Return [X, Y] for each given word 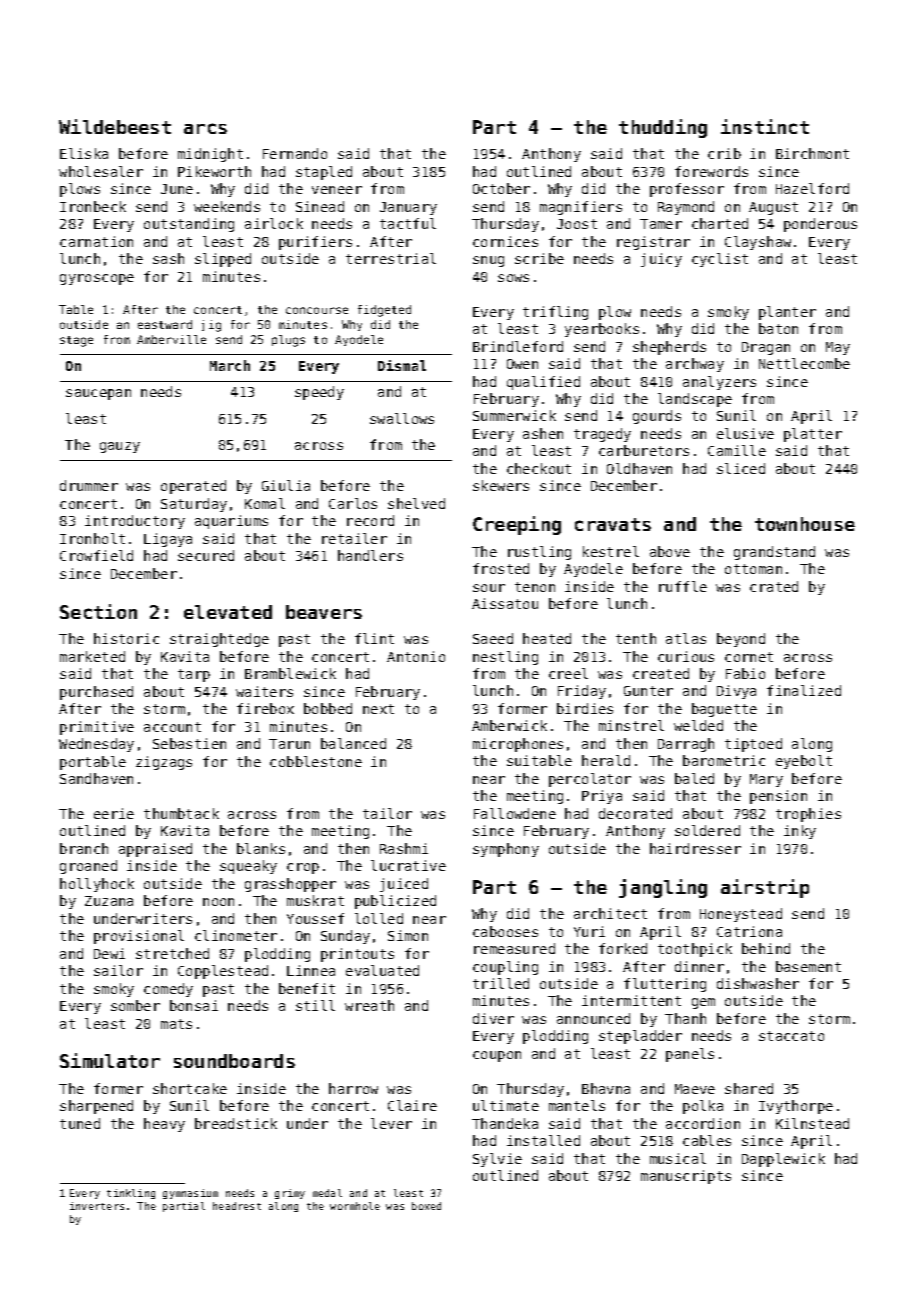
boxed [426, 1206]
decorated [635, 813]
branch [84, 848]
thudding [663, 128]
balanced [353, 743]
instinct [765, 126]
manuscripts [686, 1177]
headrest [237, 1206]
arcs [205, 128]
